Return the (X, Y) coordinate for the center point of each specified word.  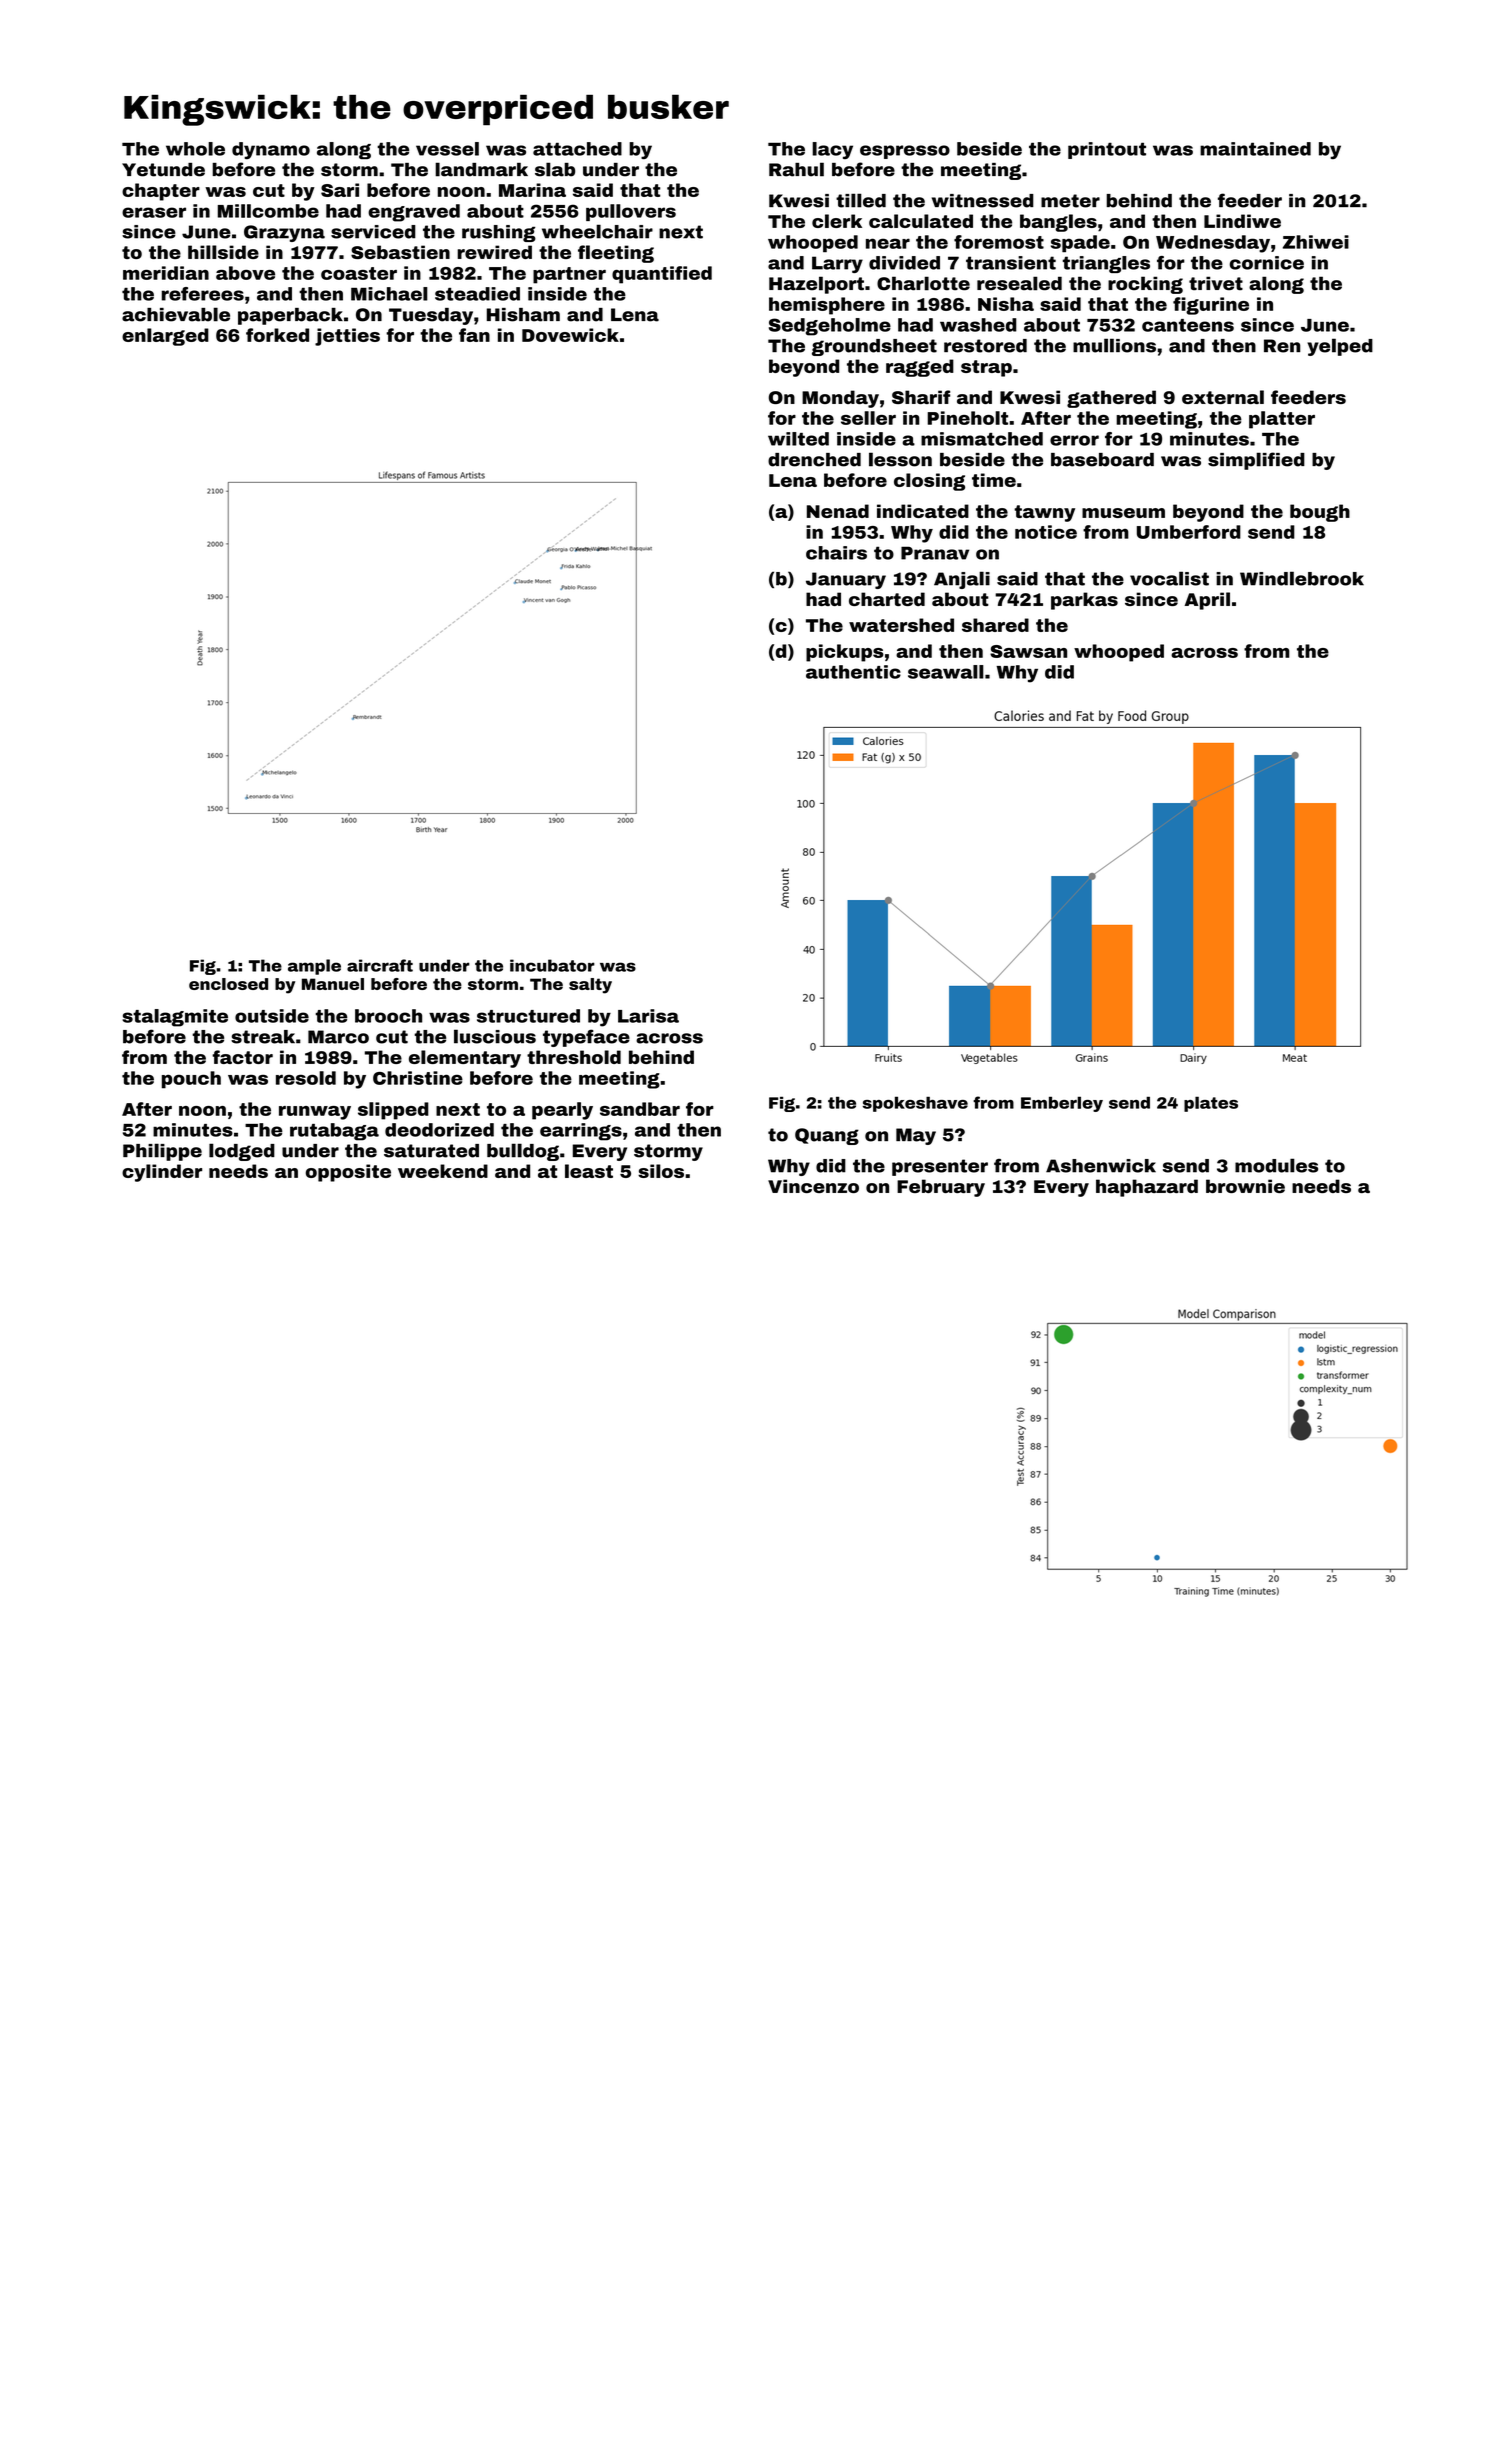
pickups (845, 653)
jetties (347, 337)
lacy (832, 150)
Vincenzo (813, 1186)
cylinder (162, 1173)
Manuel (333, 984)
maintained (1255, 149)
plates (1211, 1104)
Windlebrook (1302, 578)
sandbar (640, 1109)
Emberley (1062, 1104)
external (1223, 397)
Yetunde (163, 170)
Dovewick (570, 335)
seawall (946, 672)
